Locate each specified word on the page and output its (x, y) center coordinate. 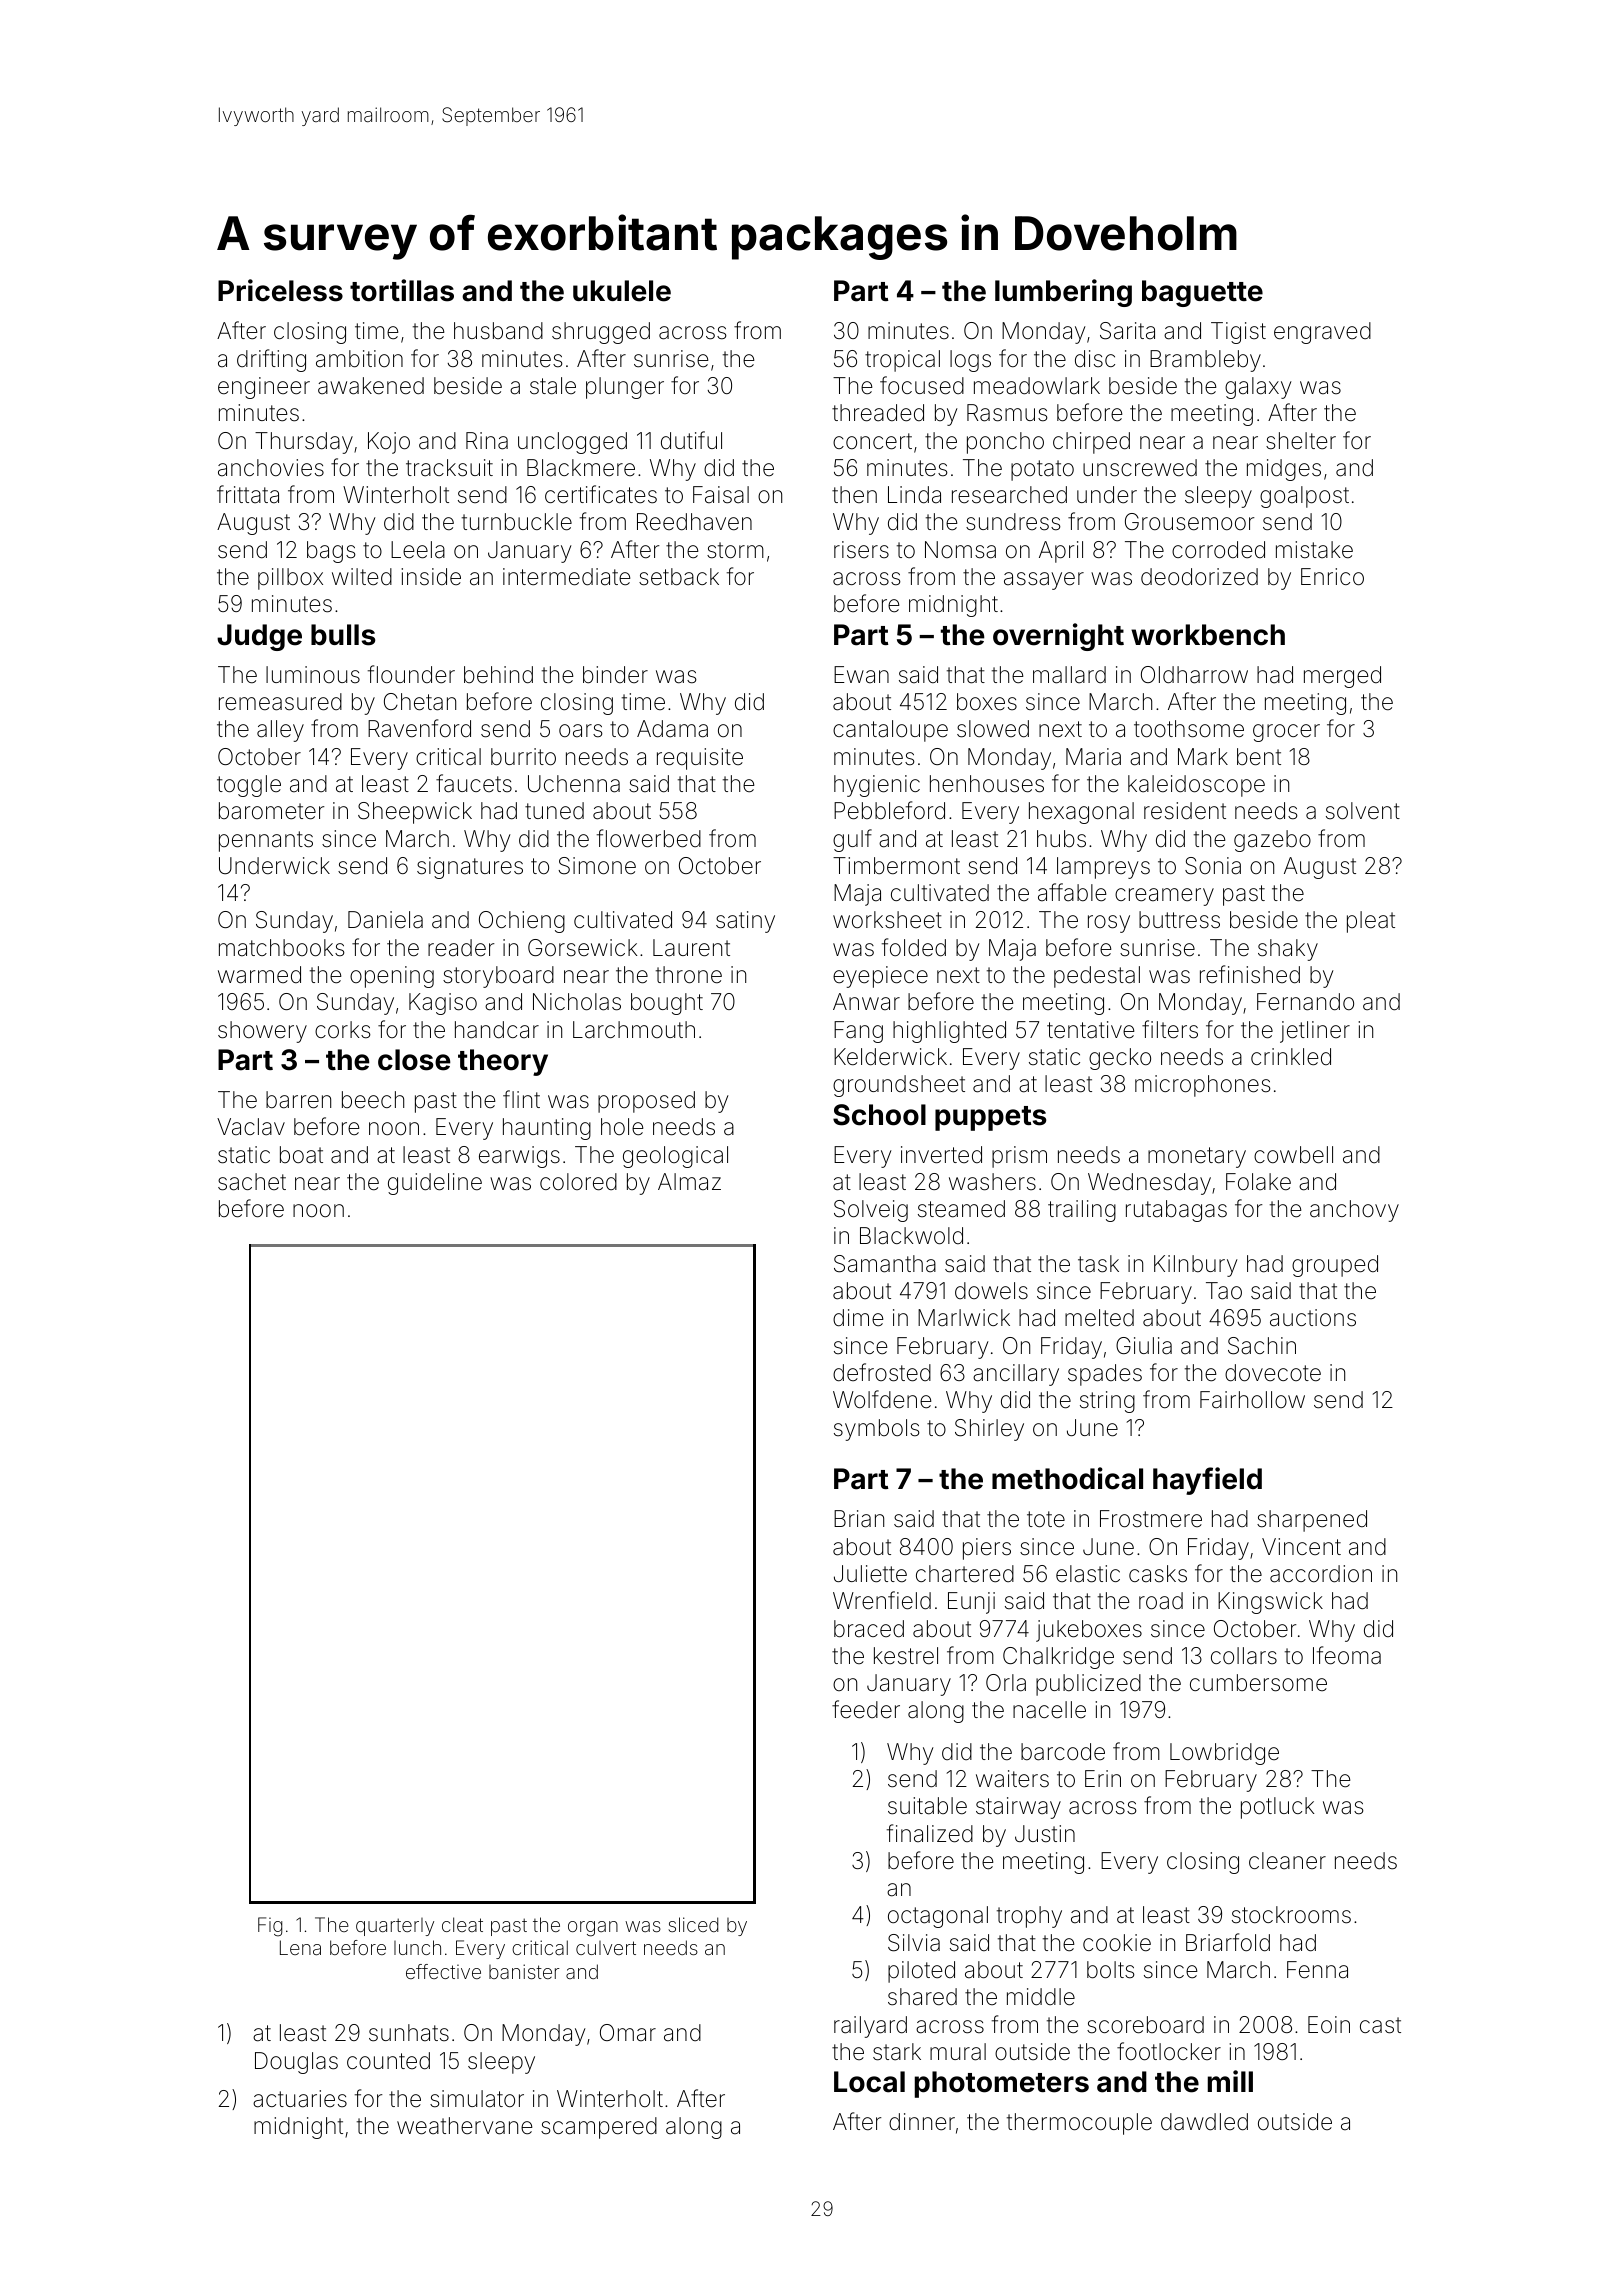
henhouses (987, 784)
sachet (252, 1182)
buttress (1179, 920)
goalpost (1304, 497)
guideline (435, 1184)
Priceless (280, 290)
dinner (922, 2122)
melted (1099, 1318)
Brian (859, 1519)
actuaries (300, 2099)
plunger (625, 388)
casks (1158, 1574)
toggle (249, 786)
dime (858, 1318)
